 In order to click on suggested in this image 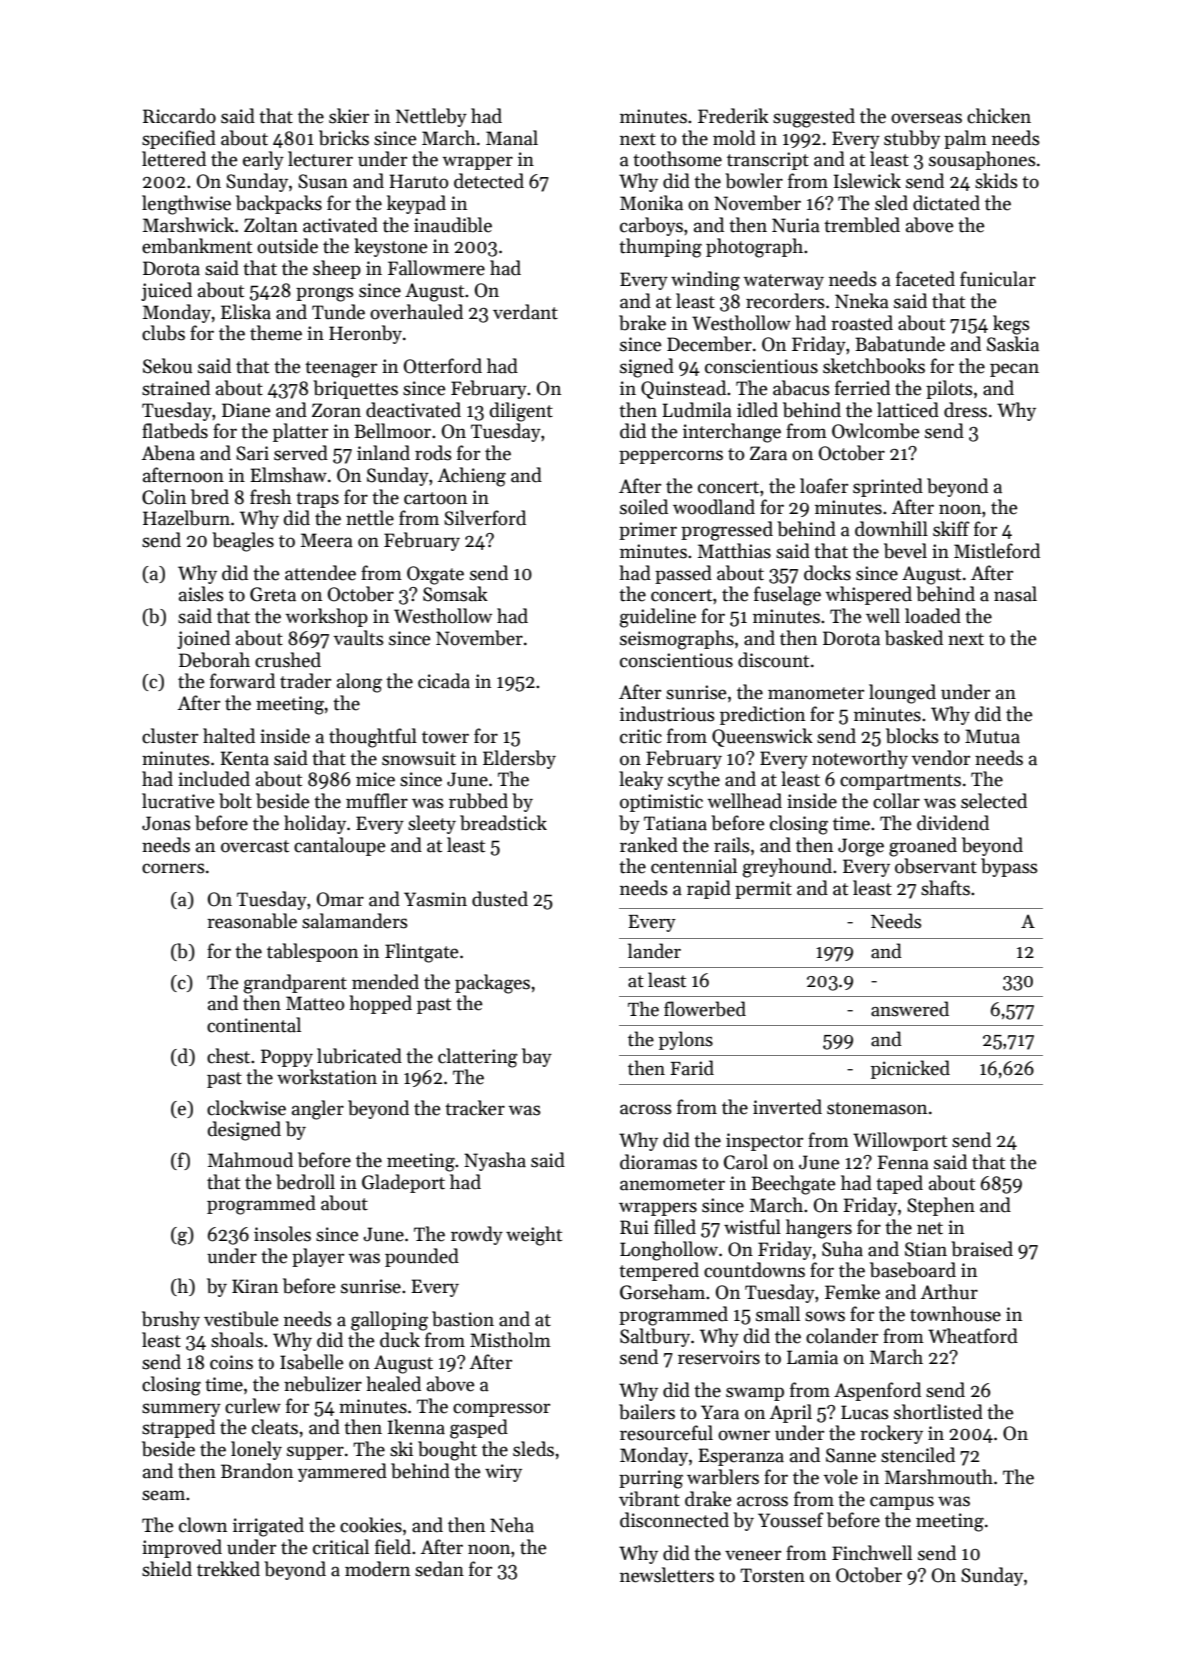, I will do `click(814, 118)`.
